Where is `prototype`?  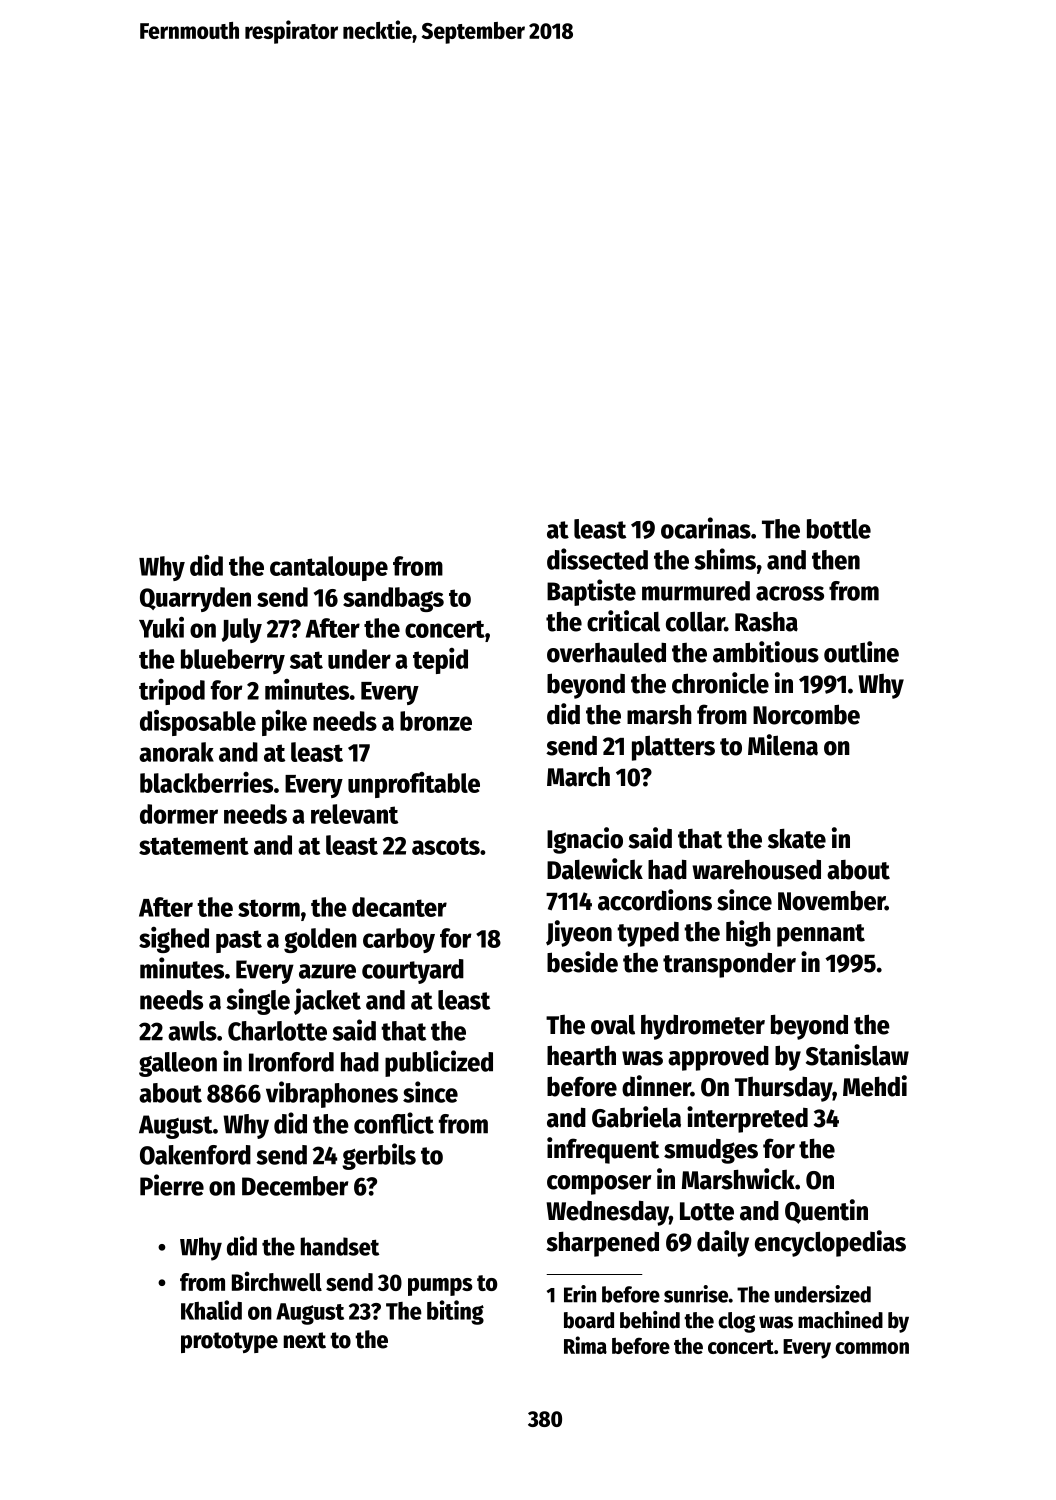
prototype is located at coordinates (229, 1342).
